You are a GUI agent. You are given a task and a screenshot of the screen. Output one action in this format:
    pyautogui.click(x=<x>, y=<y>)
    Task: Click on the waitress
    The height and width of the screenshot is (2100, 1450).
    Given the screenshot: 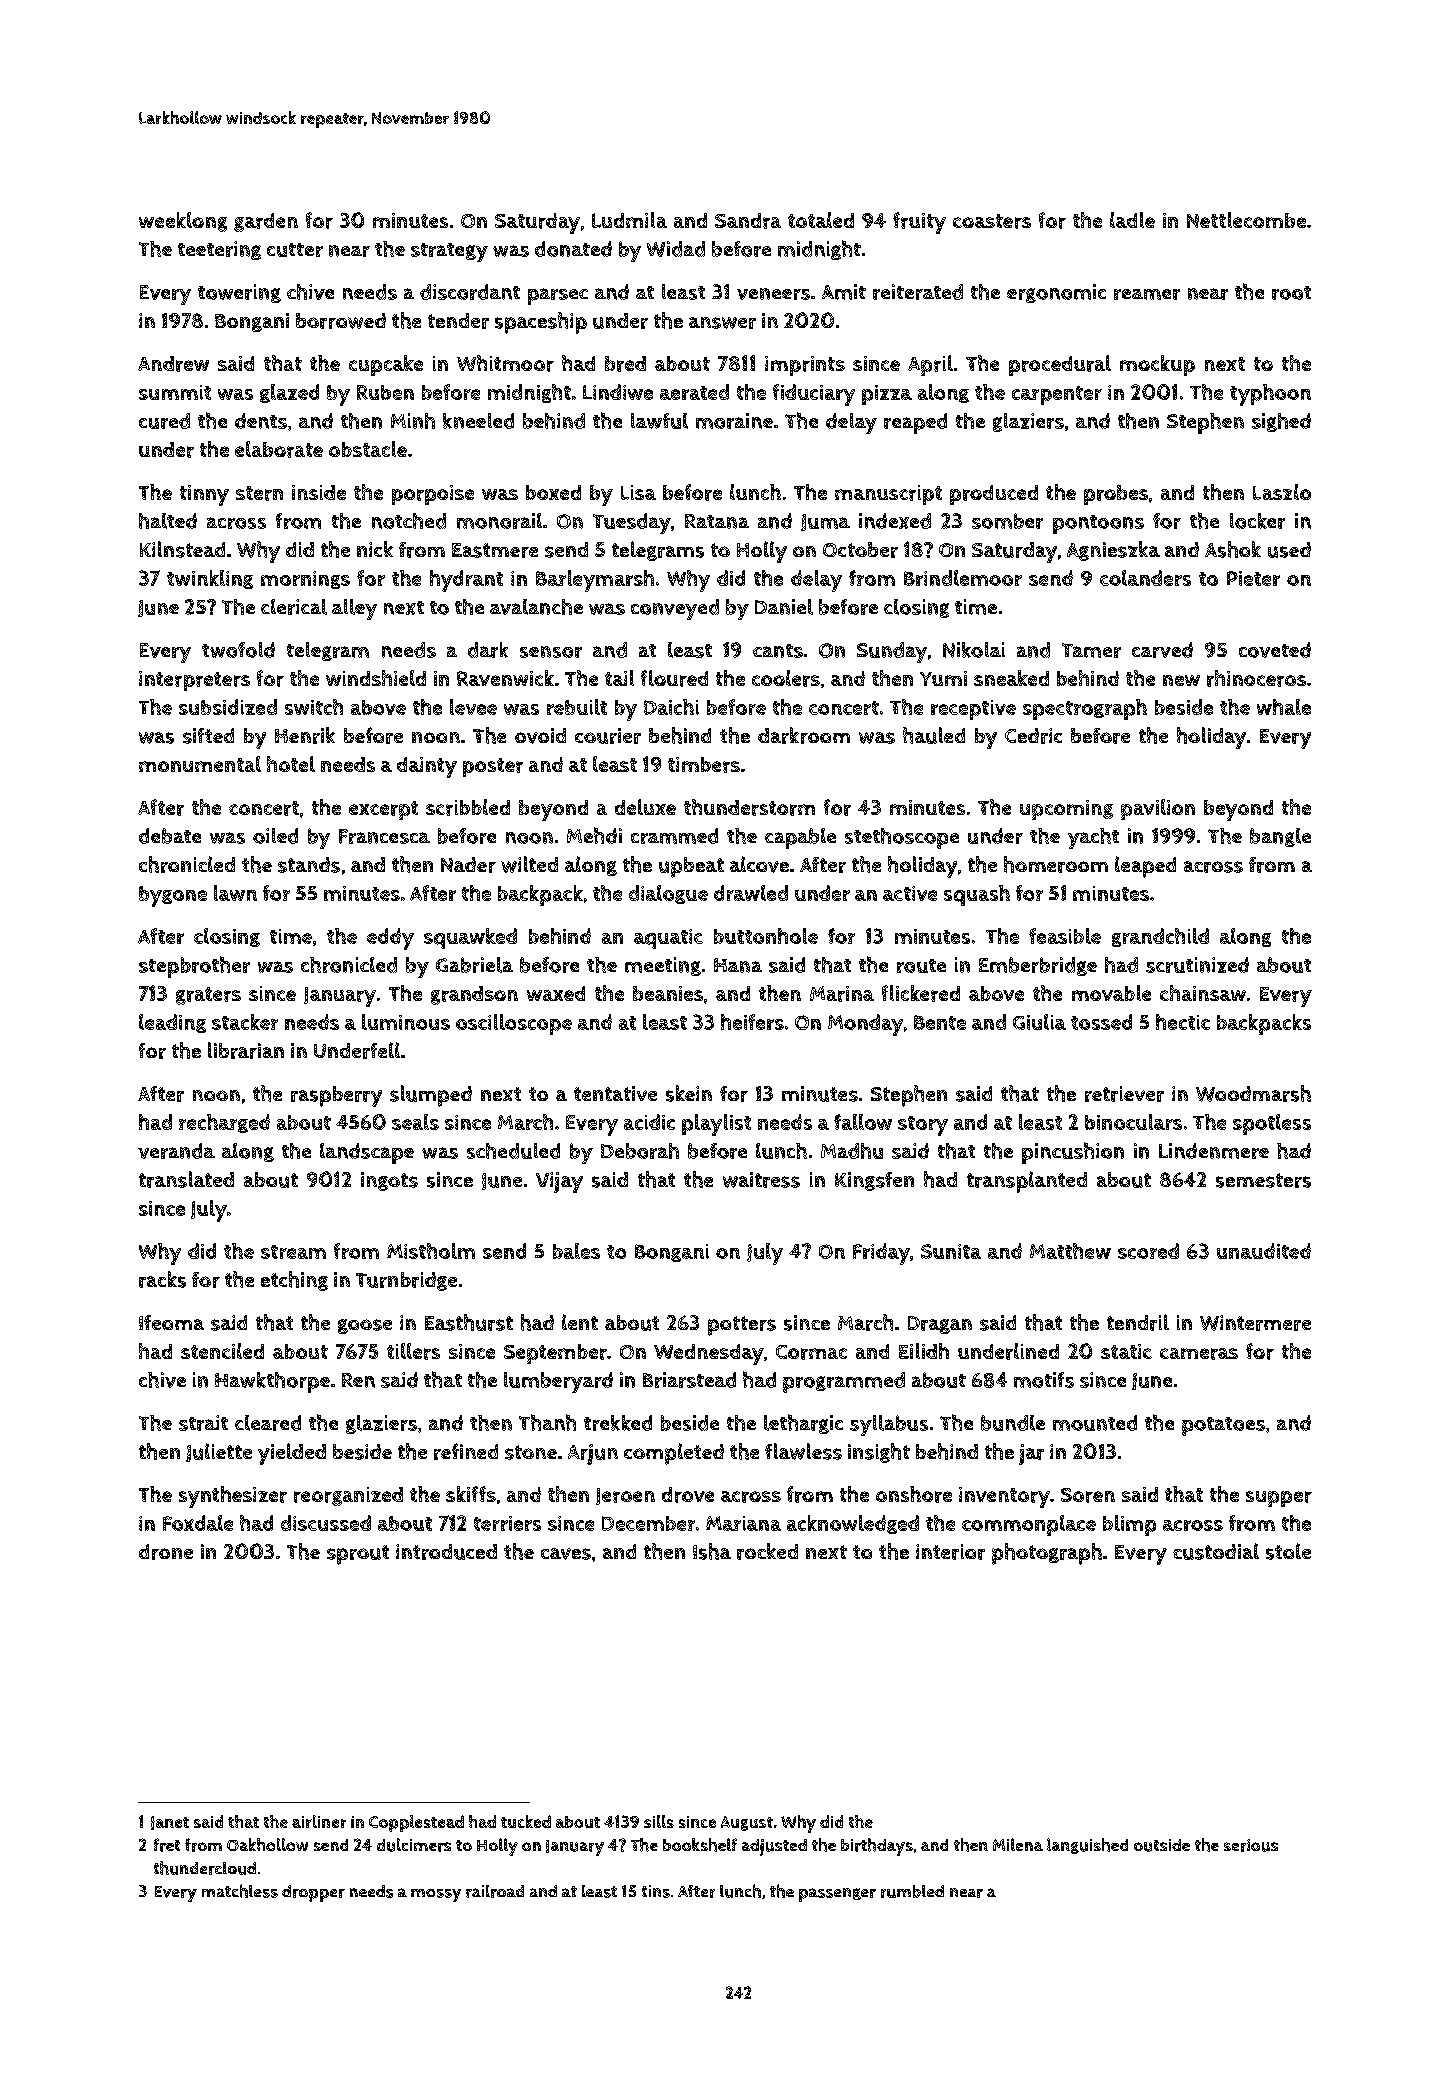 What is the action you would take?
    pyautogui.click(x=761, y=1180)
